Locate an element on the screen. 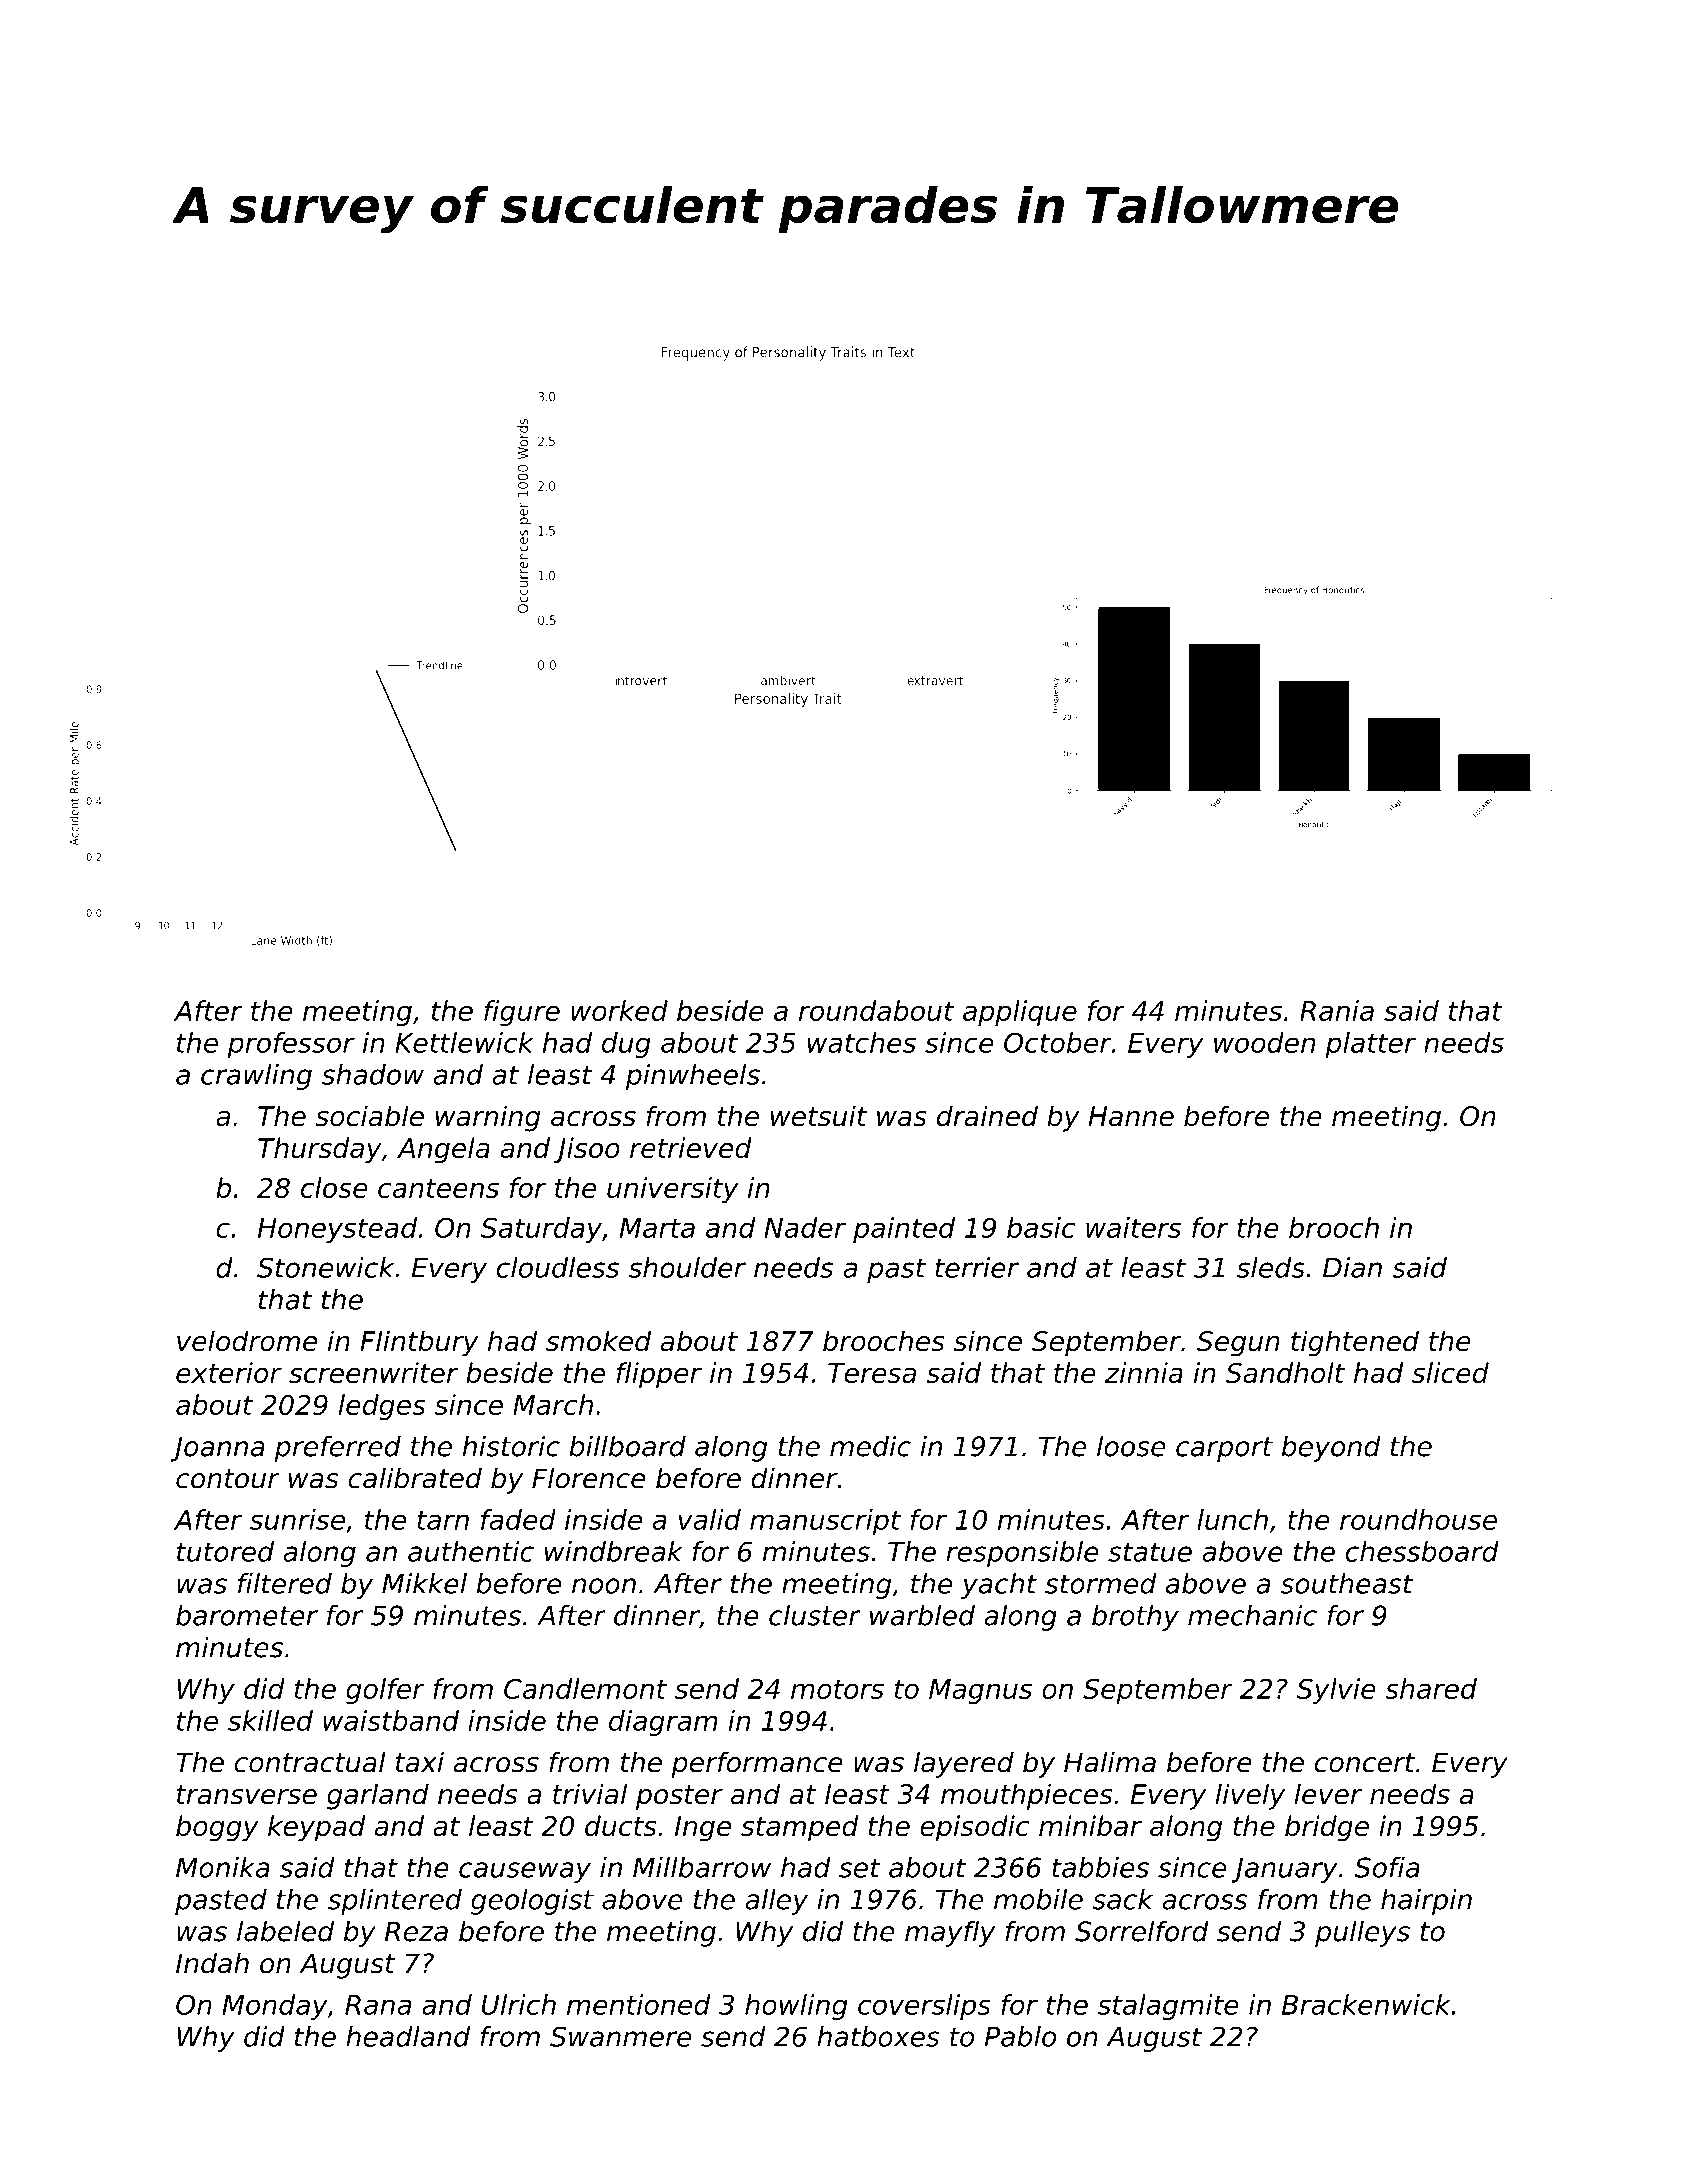  preferred is located at coordinates (338, 1449).
